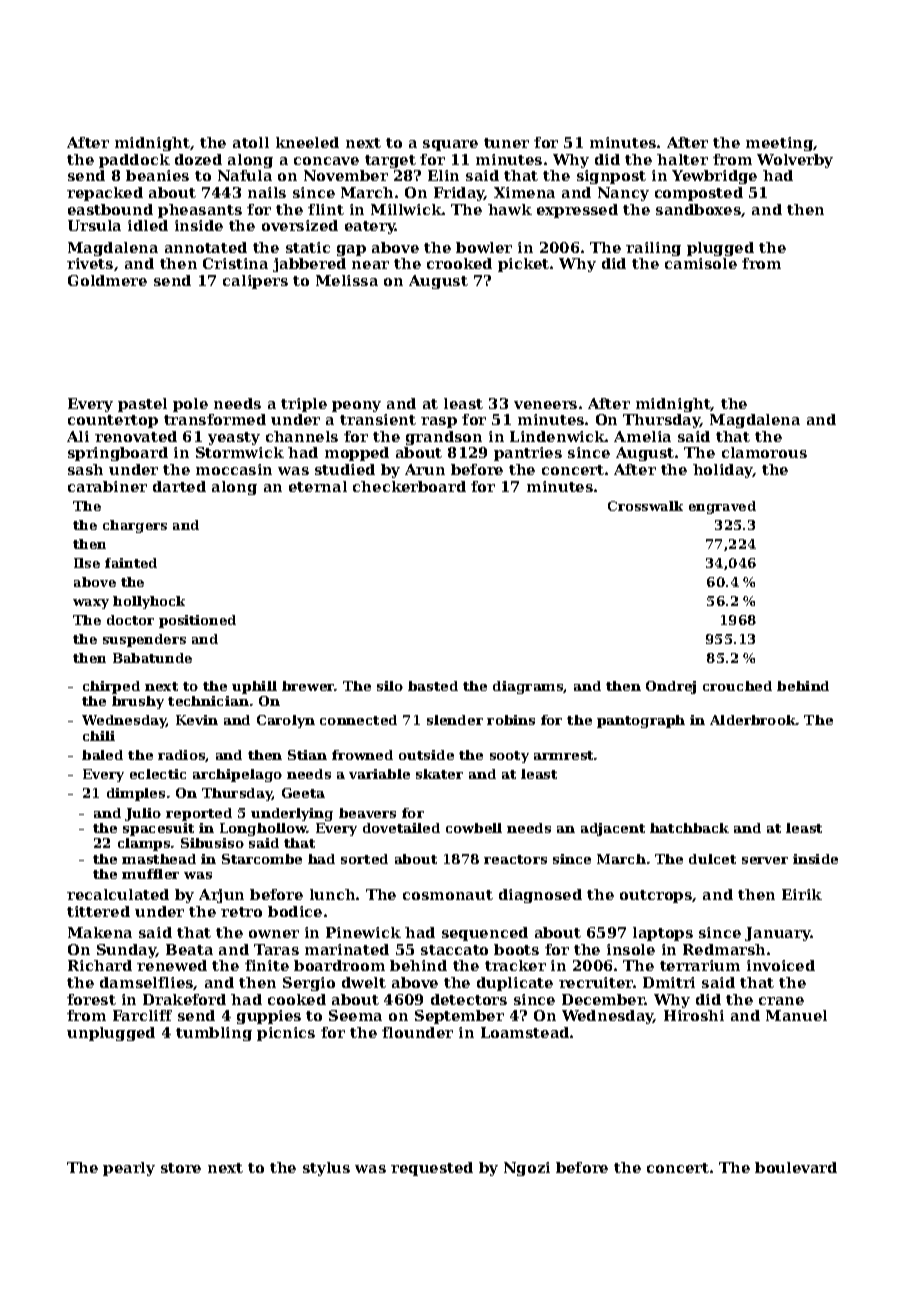 This screenshot has width=908, height=1316. What do you see at coordinates (129, 1169) in the screenshot?
I see `pearly` at bounding box center [129, 1169].
